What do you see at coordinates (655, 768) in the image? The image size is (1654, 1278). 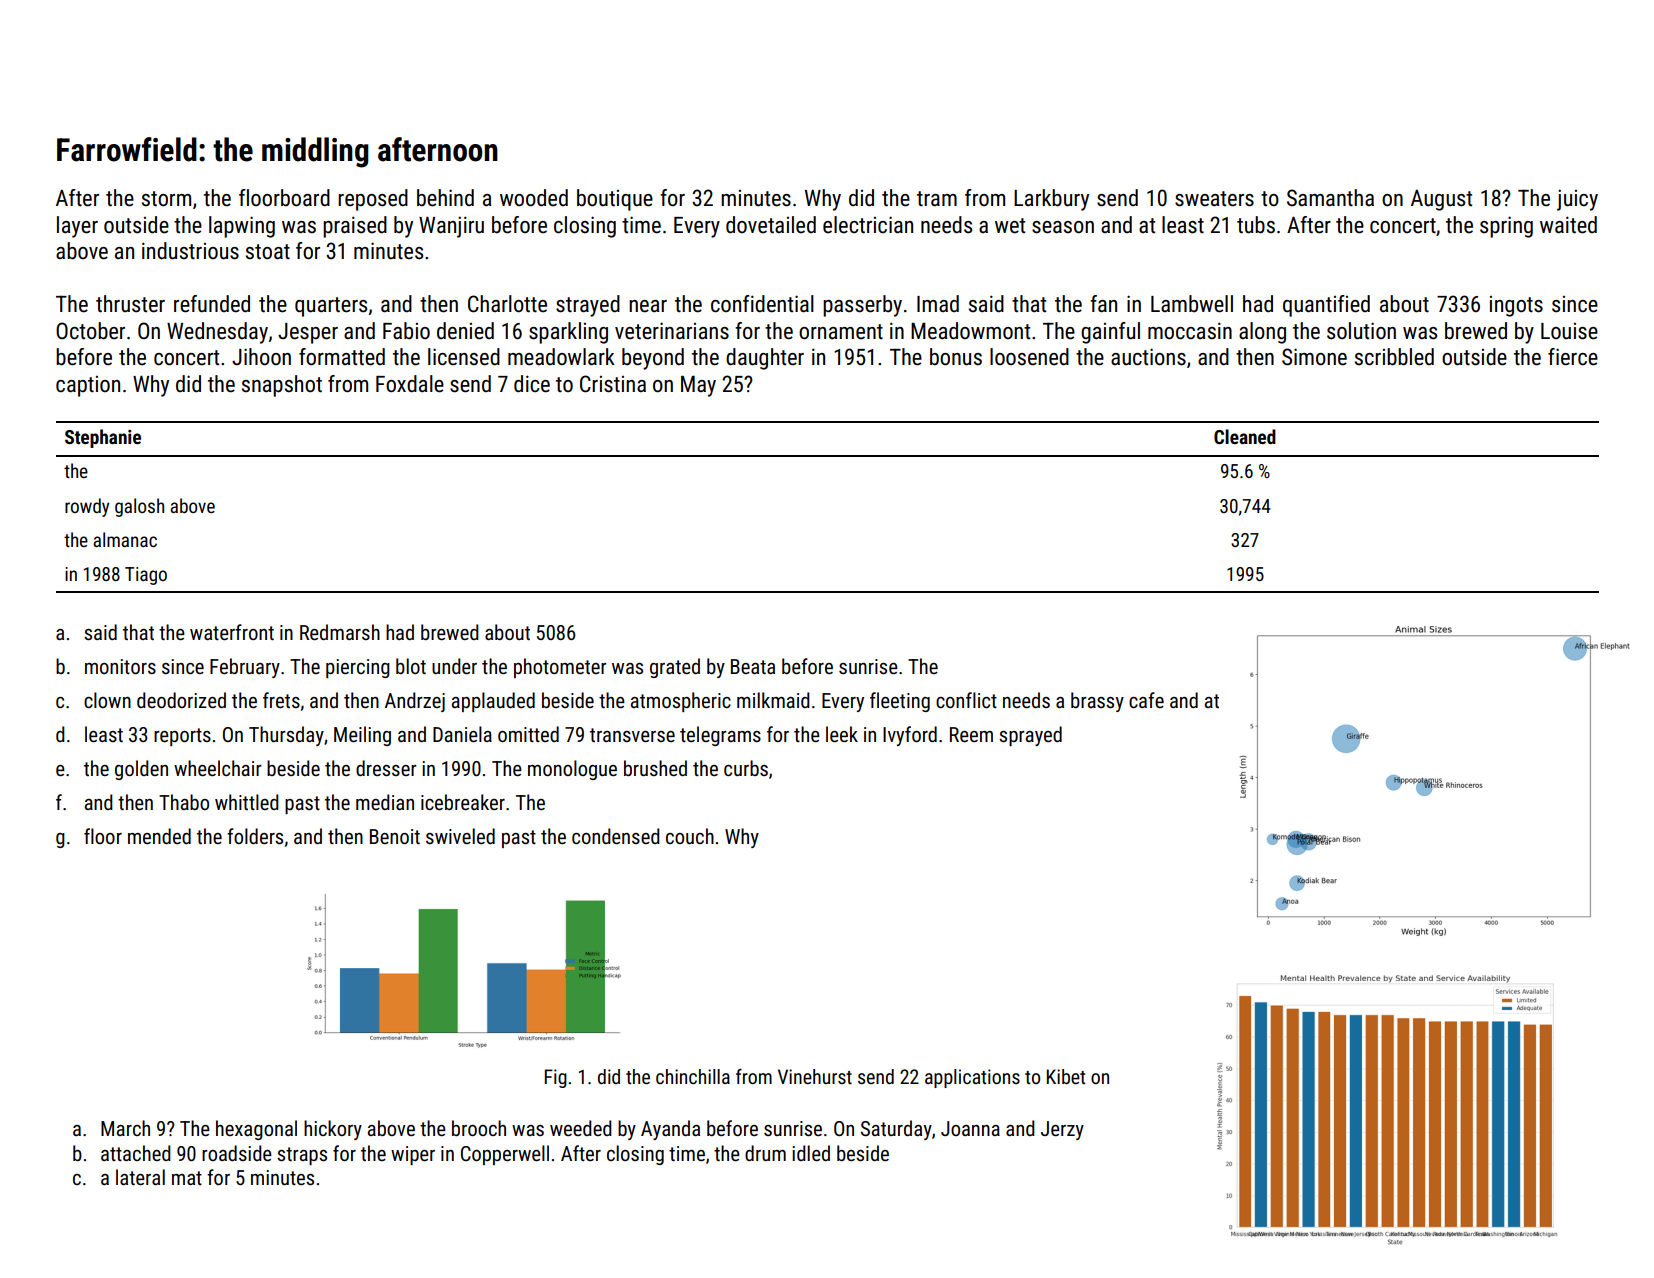 I see `brushed` at bounding box center [655, 768].
